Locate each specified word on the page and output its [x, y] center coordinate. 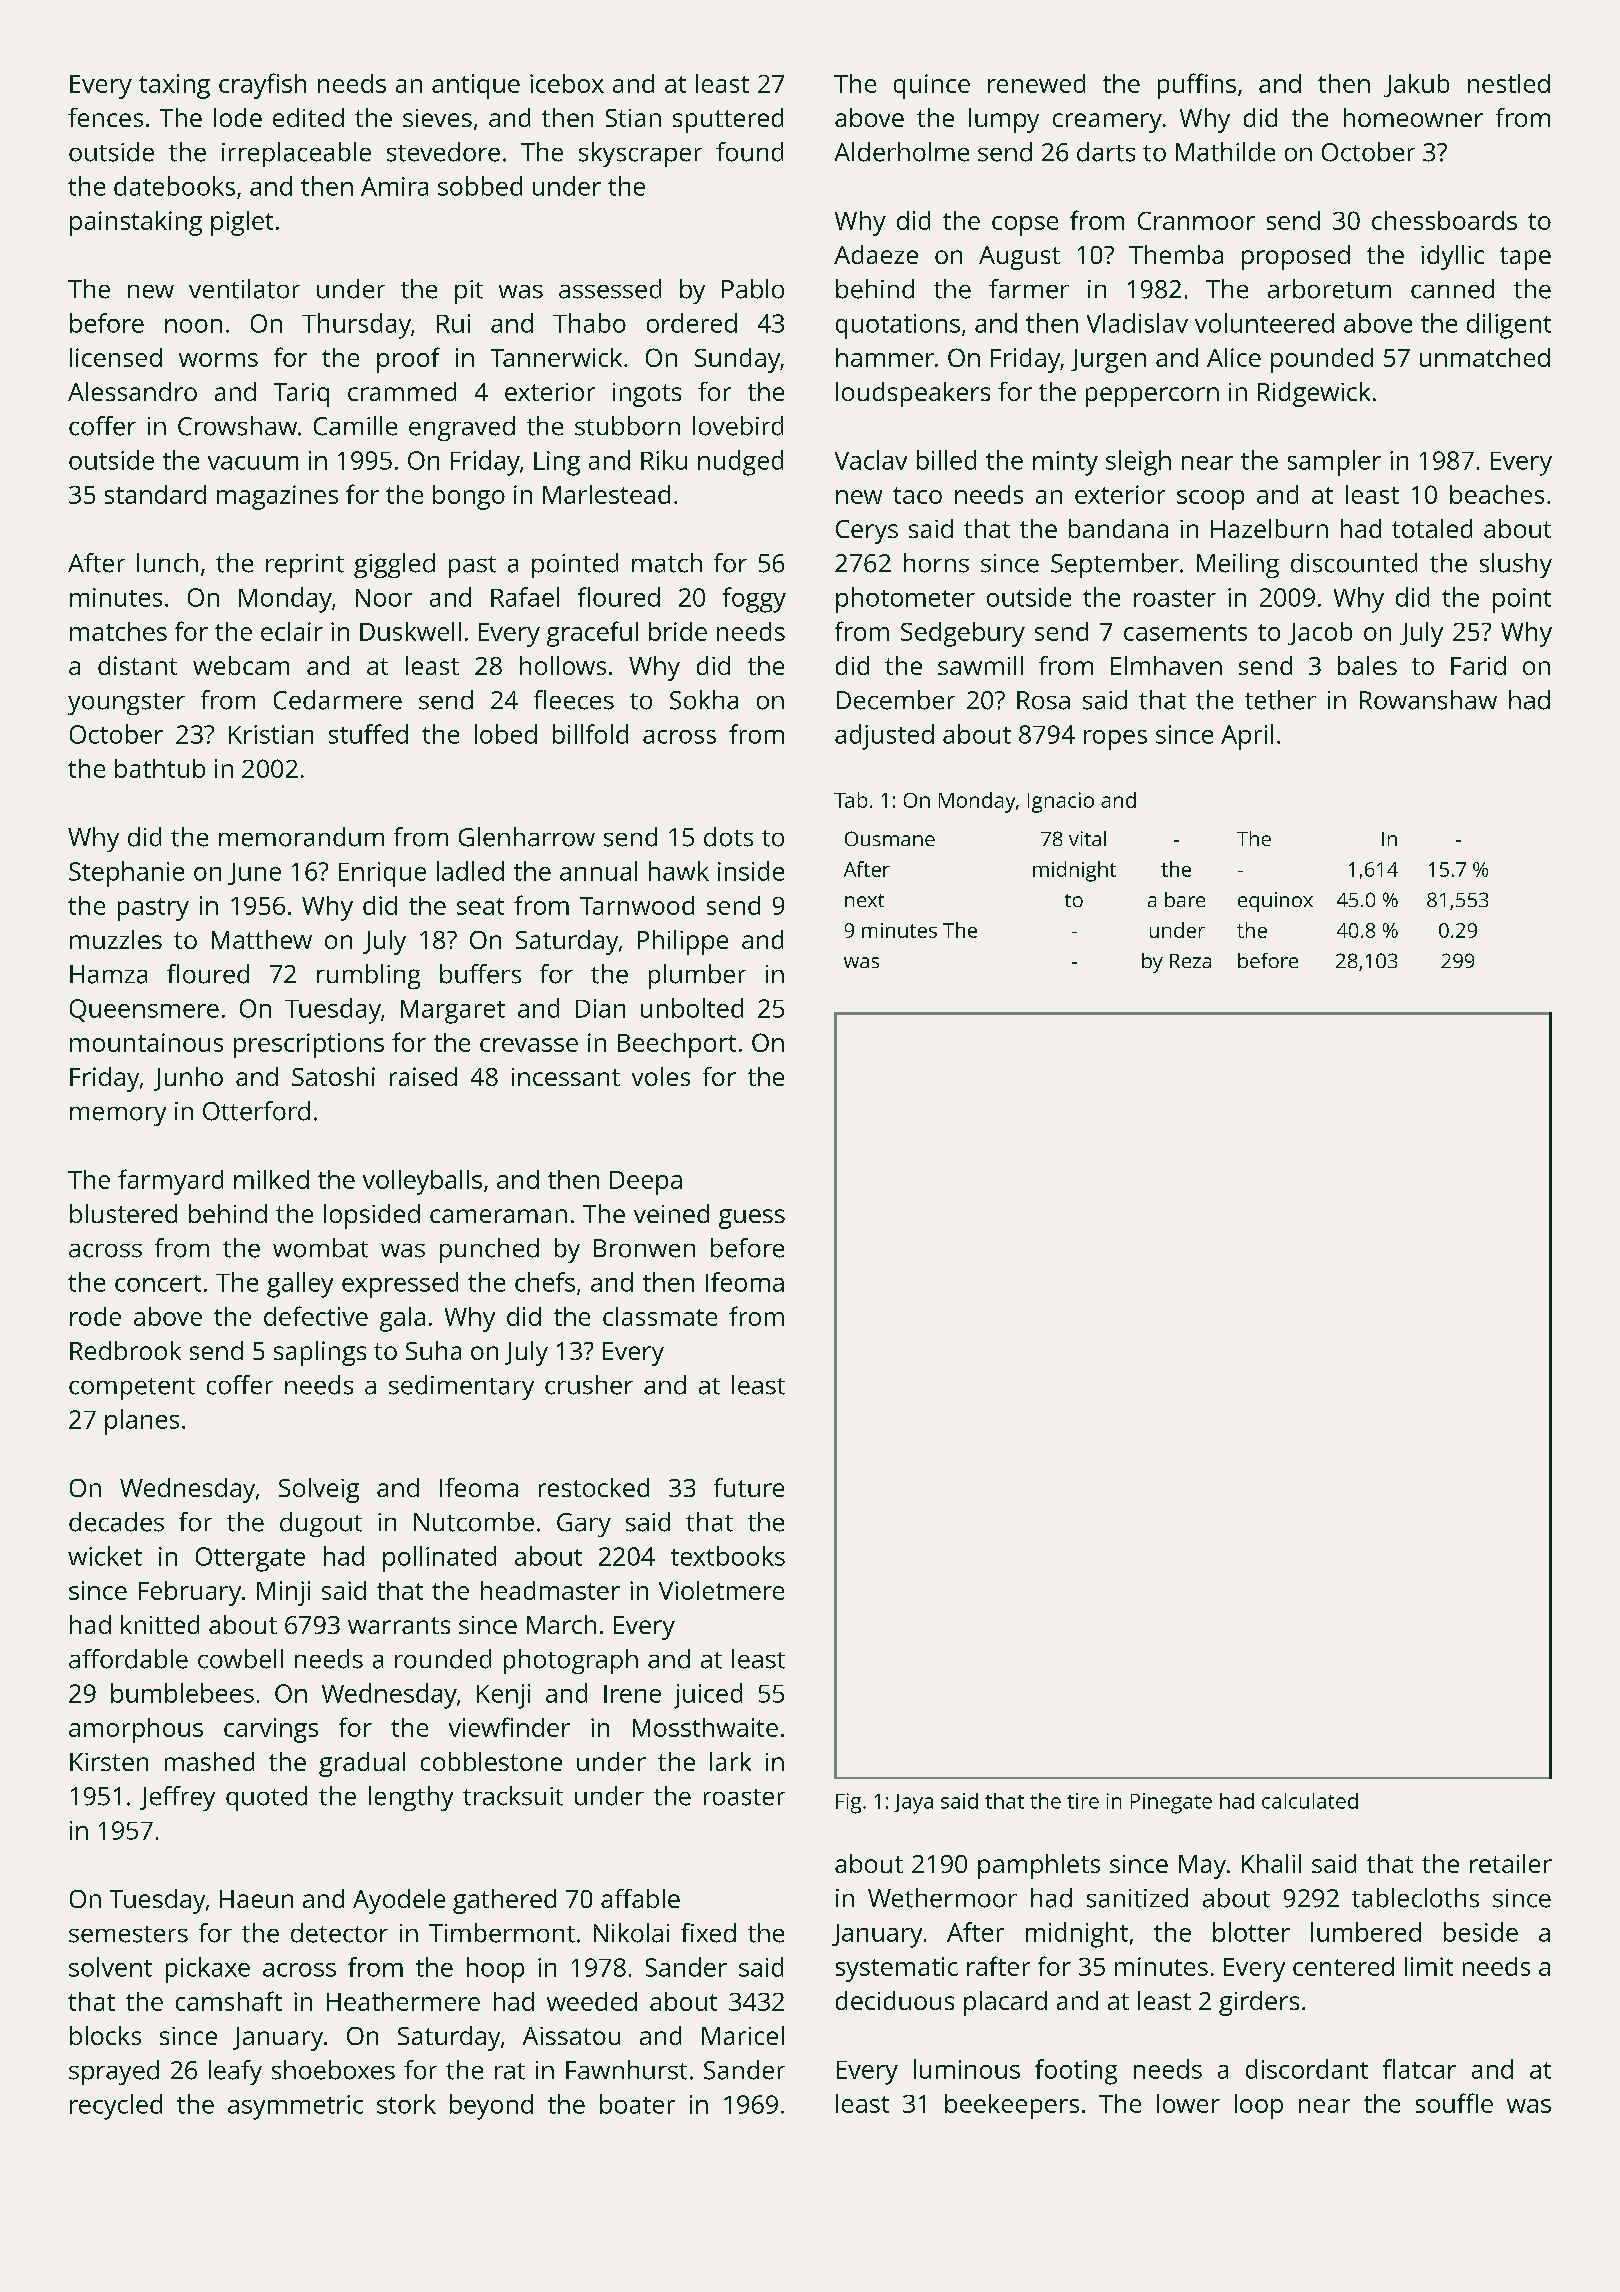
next [864, 900]
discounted [1354, 563]
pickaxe [208, 1970]
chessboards [1444, 220]
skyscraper [640, 154]
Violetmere [721, 1590]
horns [936, 563]
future [749, 1487]
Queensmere [144, 1010]
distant [137, 665]
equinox [1275, 902]
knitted [160, 1624]
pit [469, 292]
